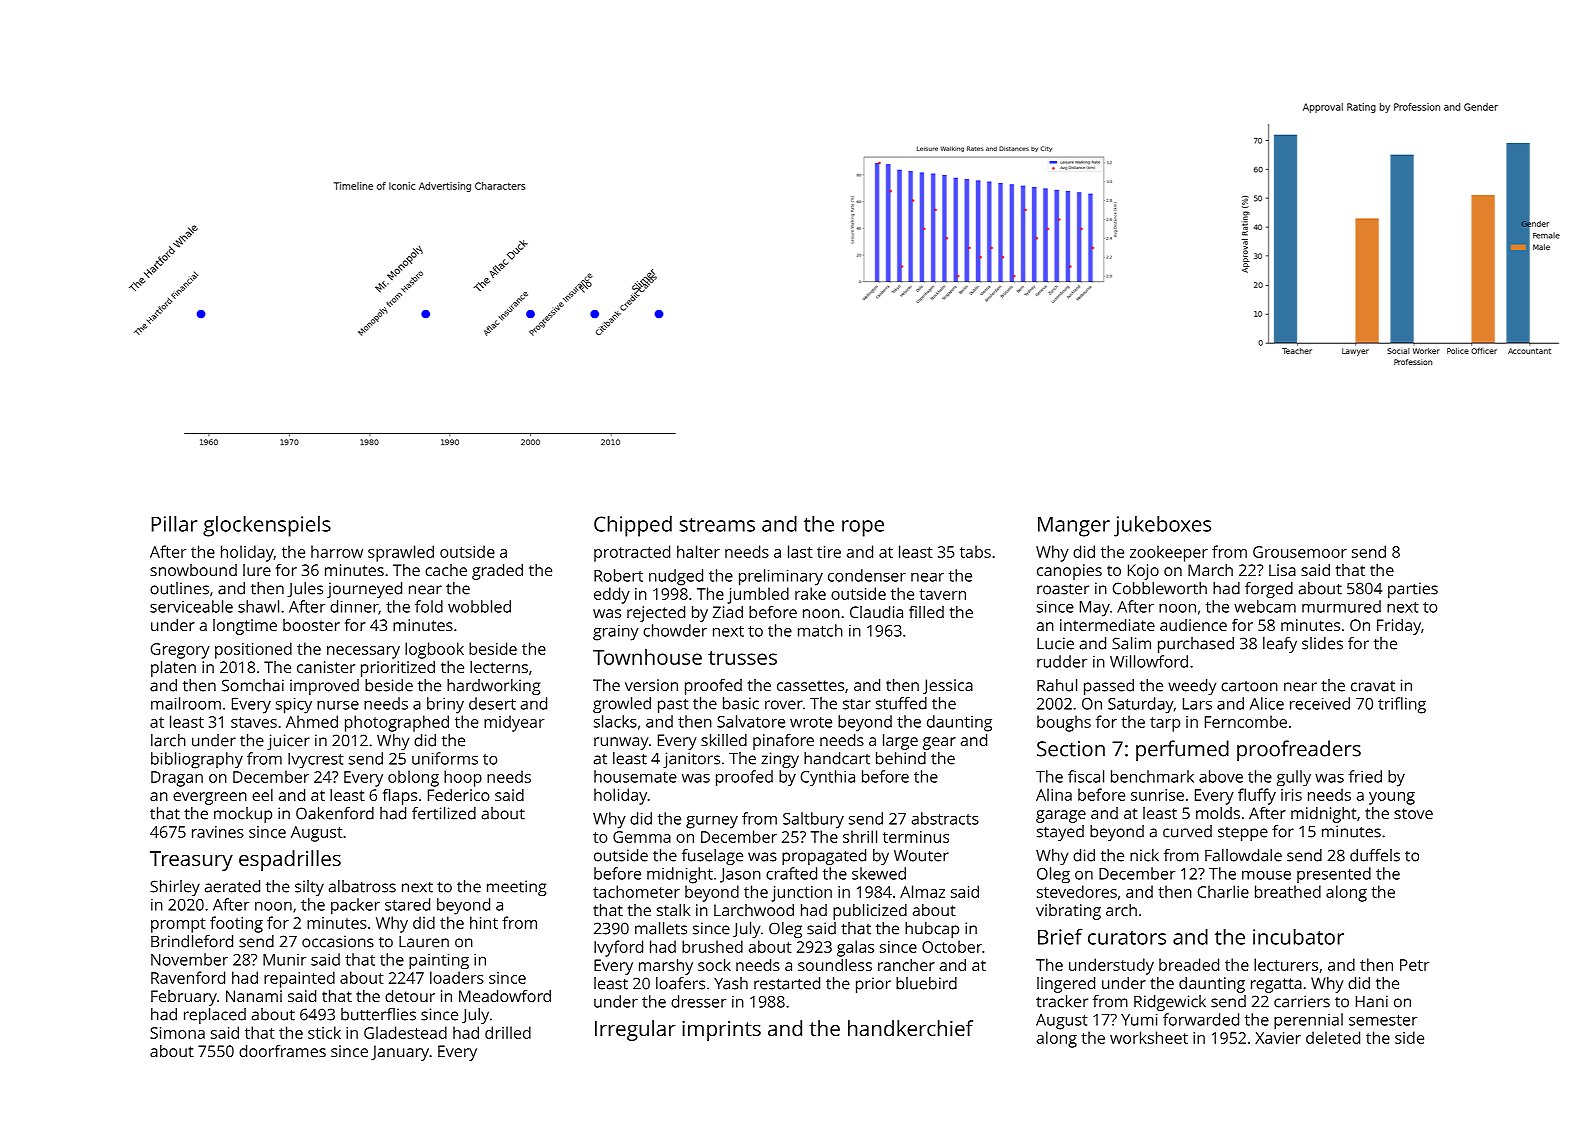  What do you see at coordinates (1341, 606) in the screenshot?
I see `murmured` at bounding box center [1341, 606].
